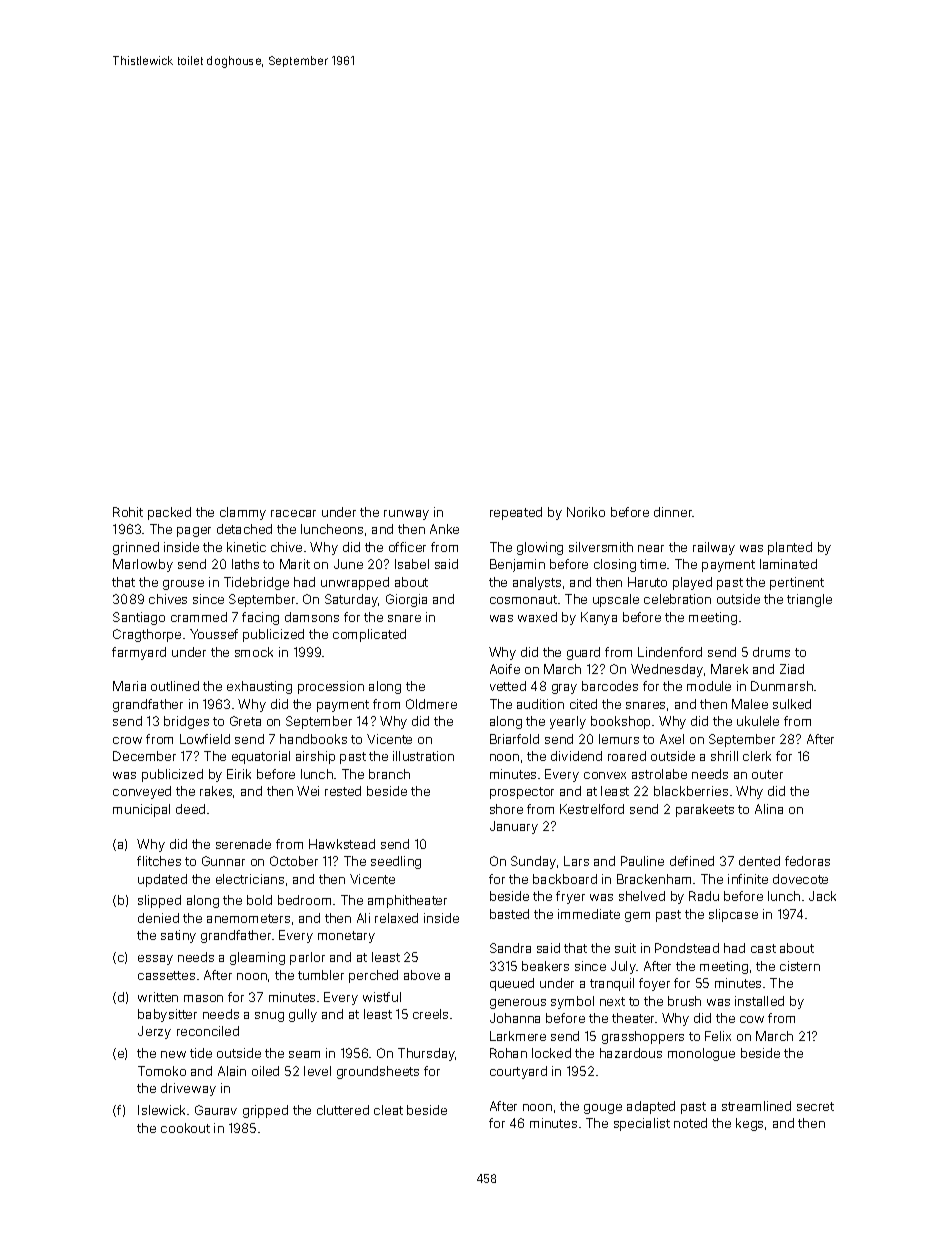 The image size is (952, 1233). I want to click on Sandra, so click(510, 948).
